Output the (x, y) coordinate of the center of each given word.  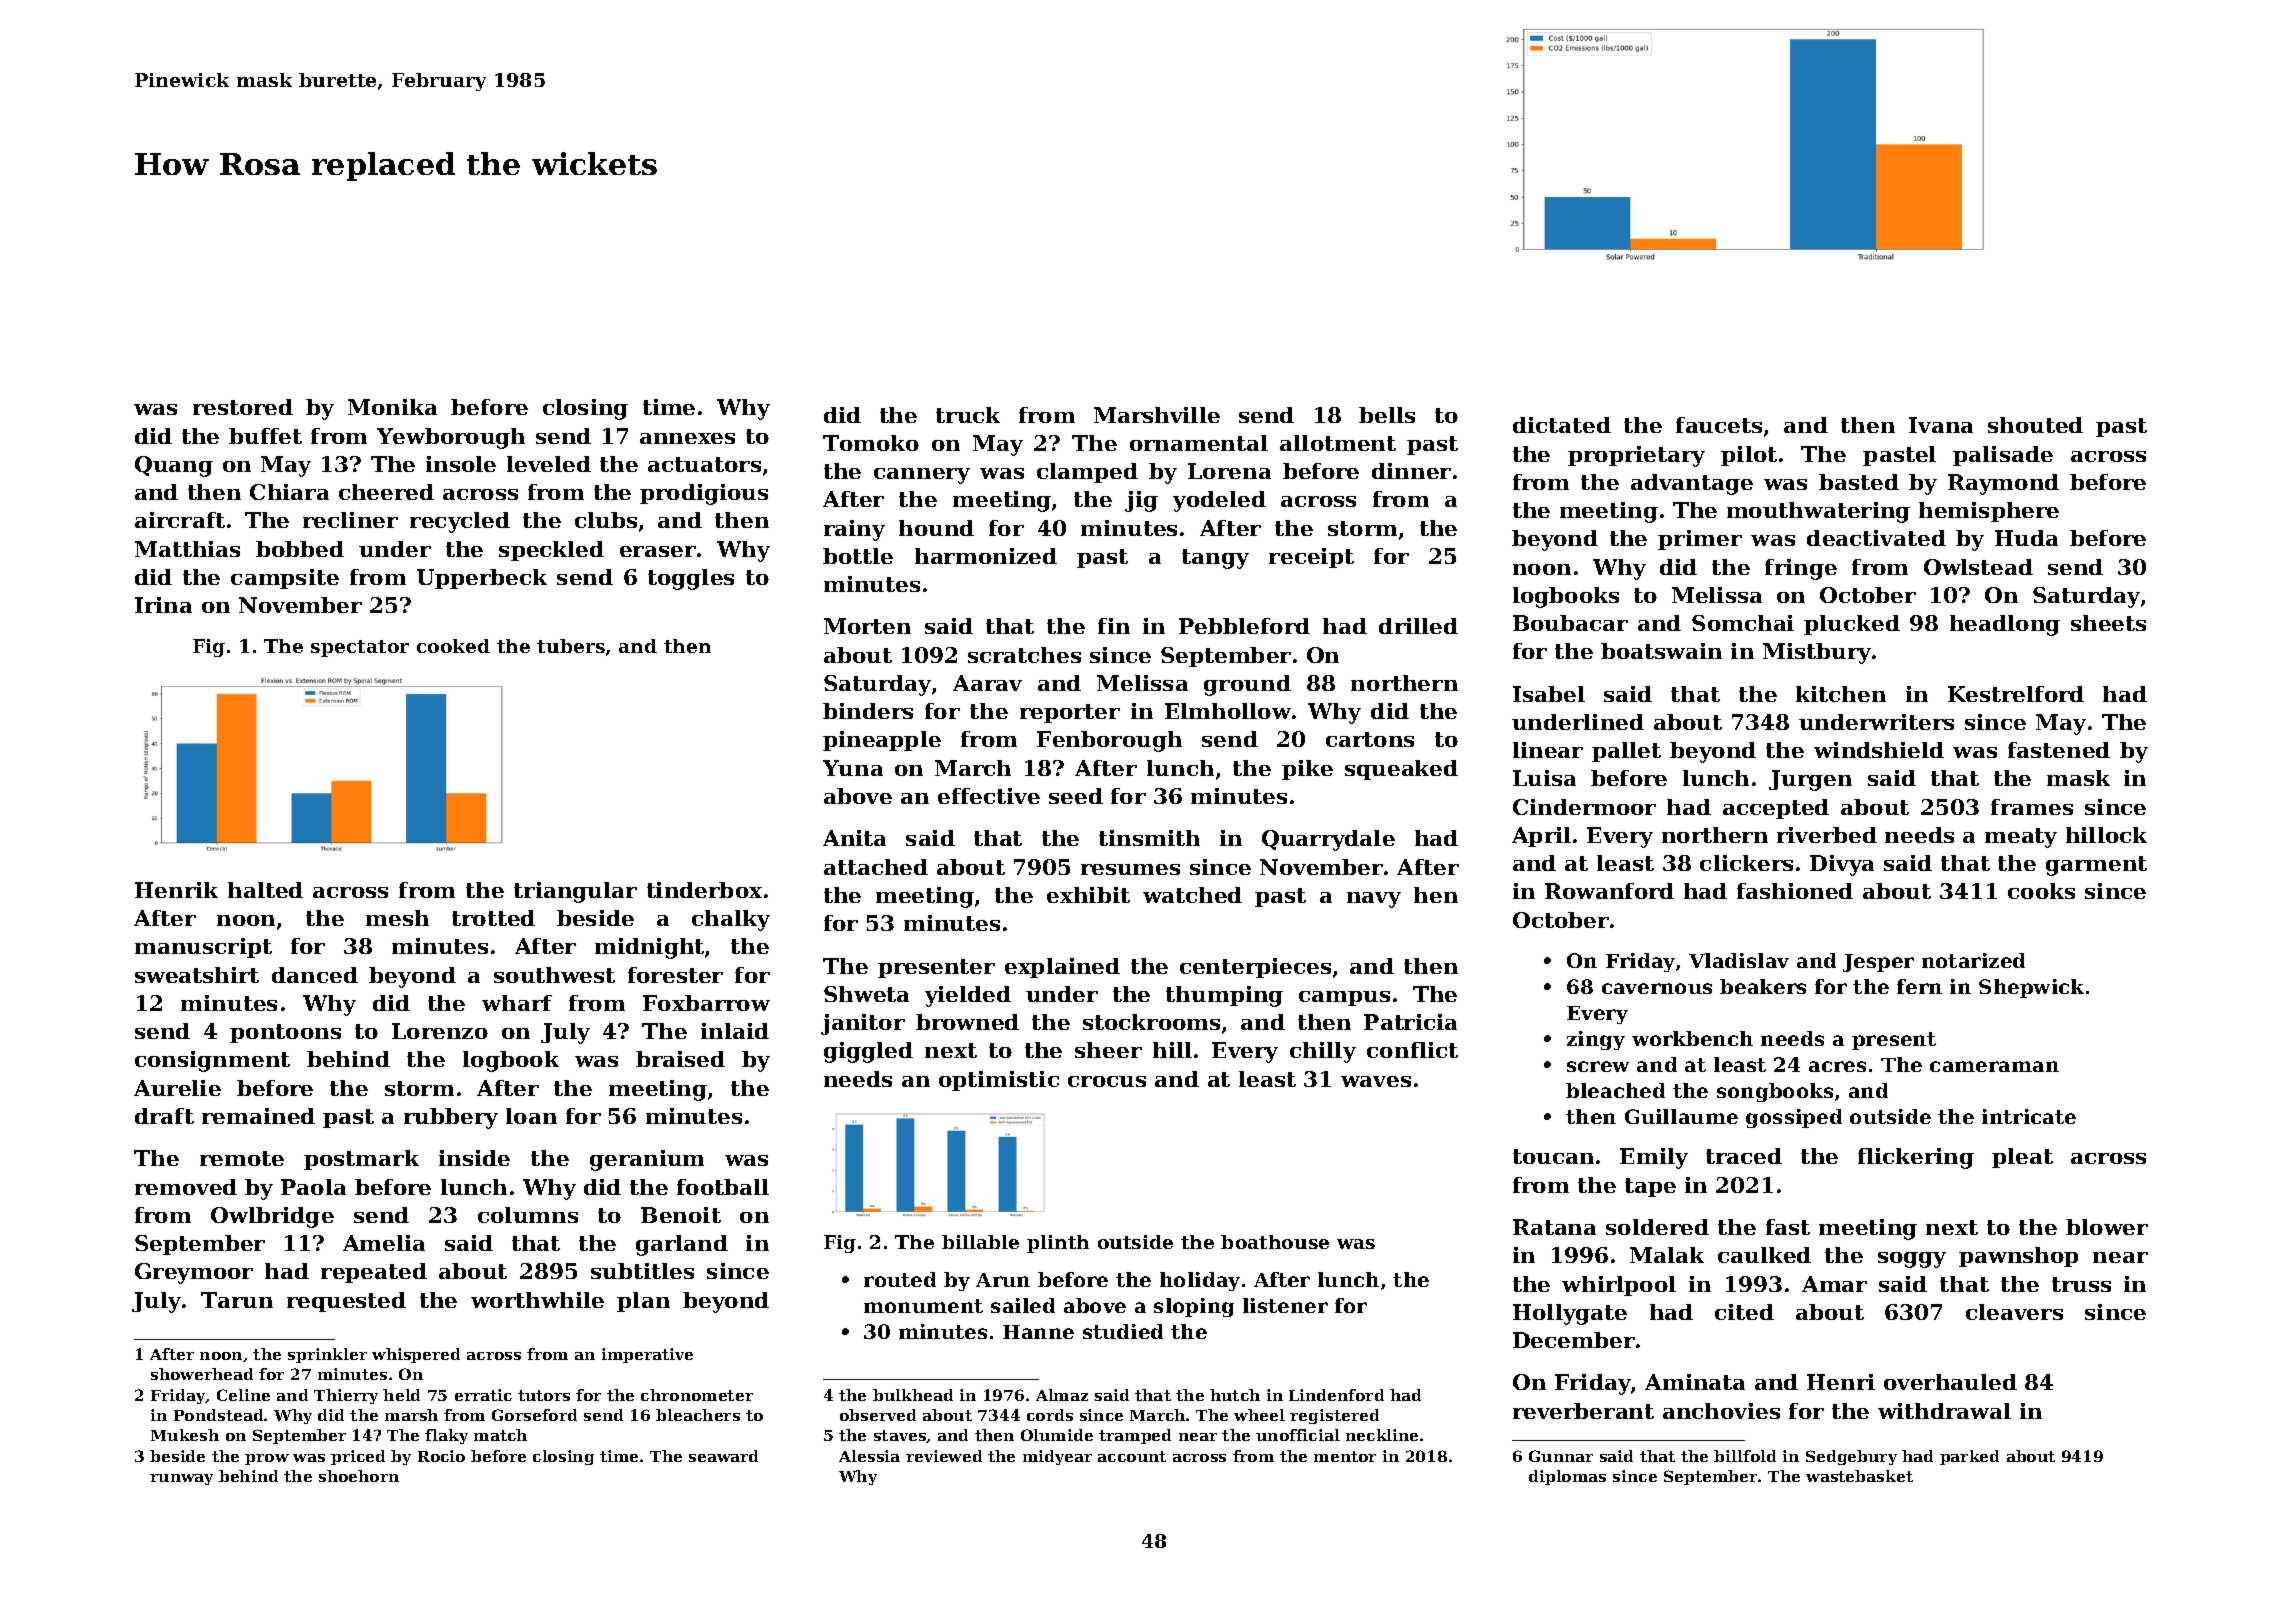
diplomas (1567, 1477)
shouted (2035, 425)
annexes (687, 438)
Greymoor (194, 1273)
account (1132, 1456)
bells (1387, 415)
